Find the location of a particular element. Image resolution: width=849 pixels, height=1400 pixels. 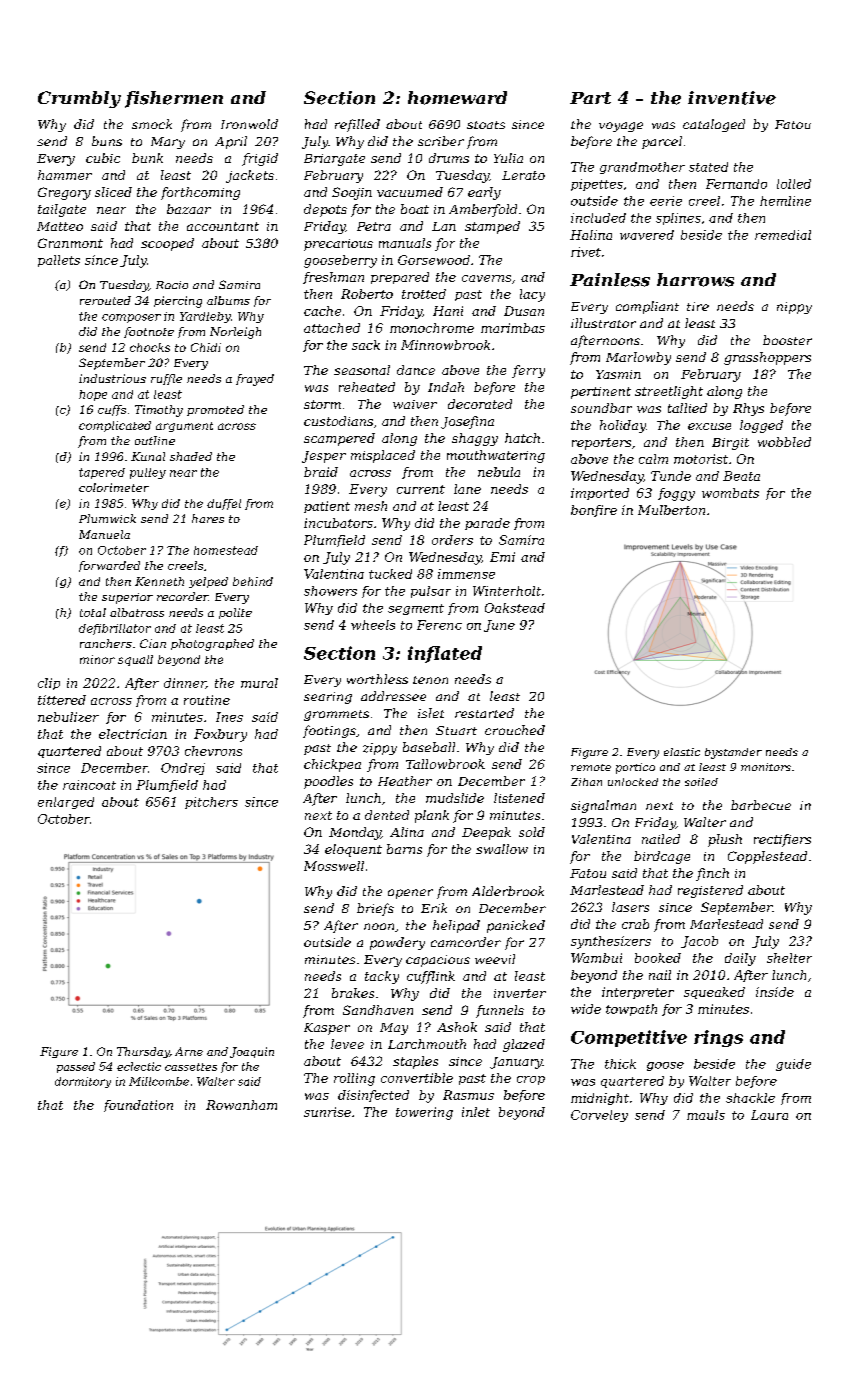

passed is located at coordinates (76, 1067).
